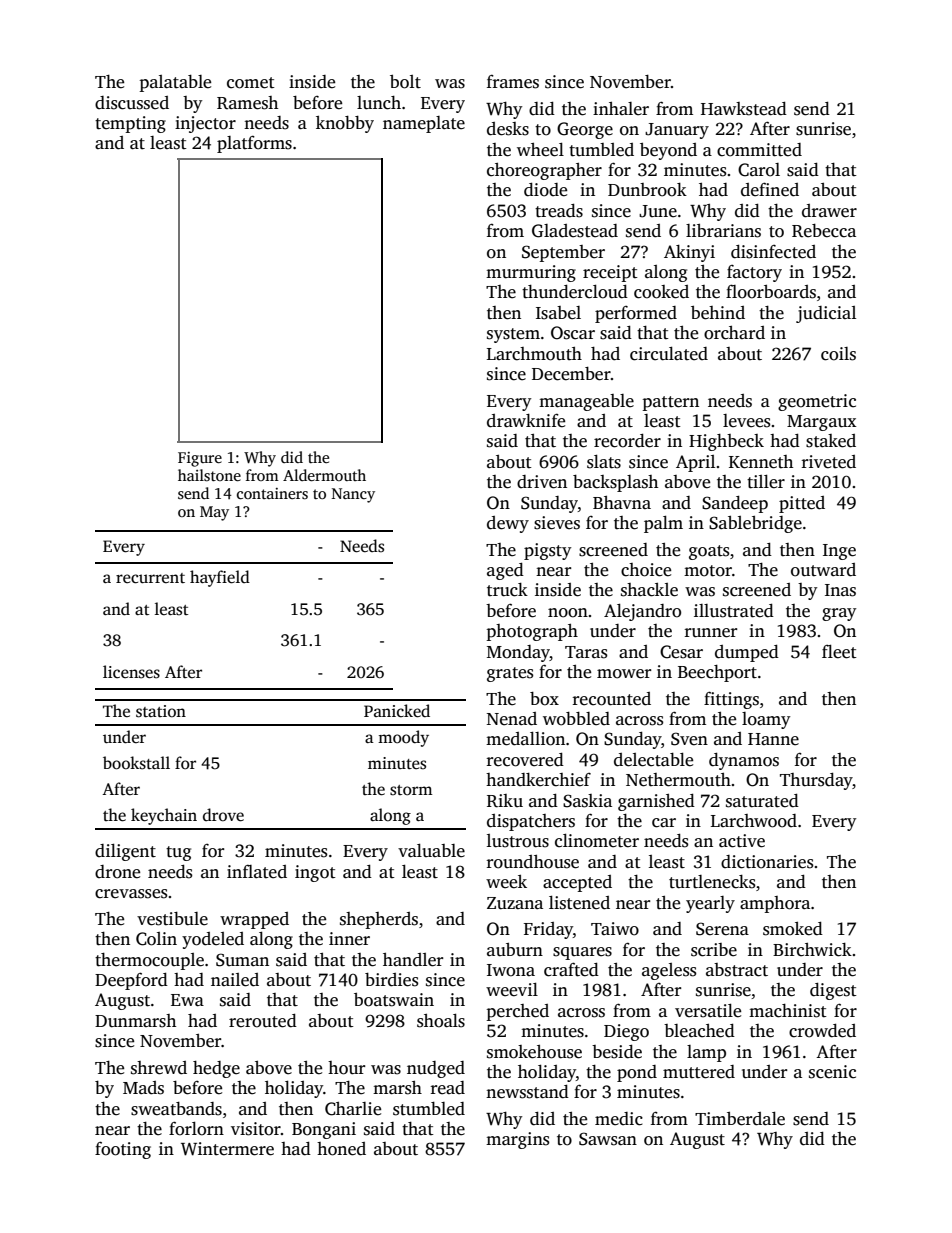 The image size is (952, 1233). I want to click on turtlenecks, so click(712, 882).
